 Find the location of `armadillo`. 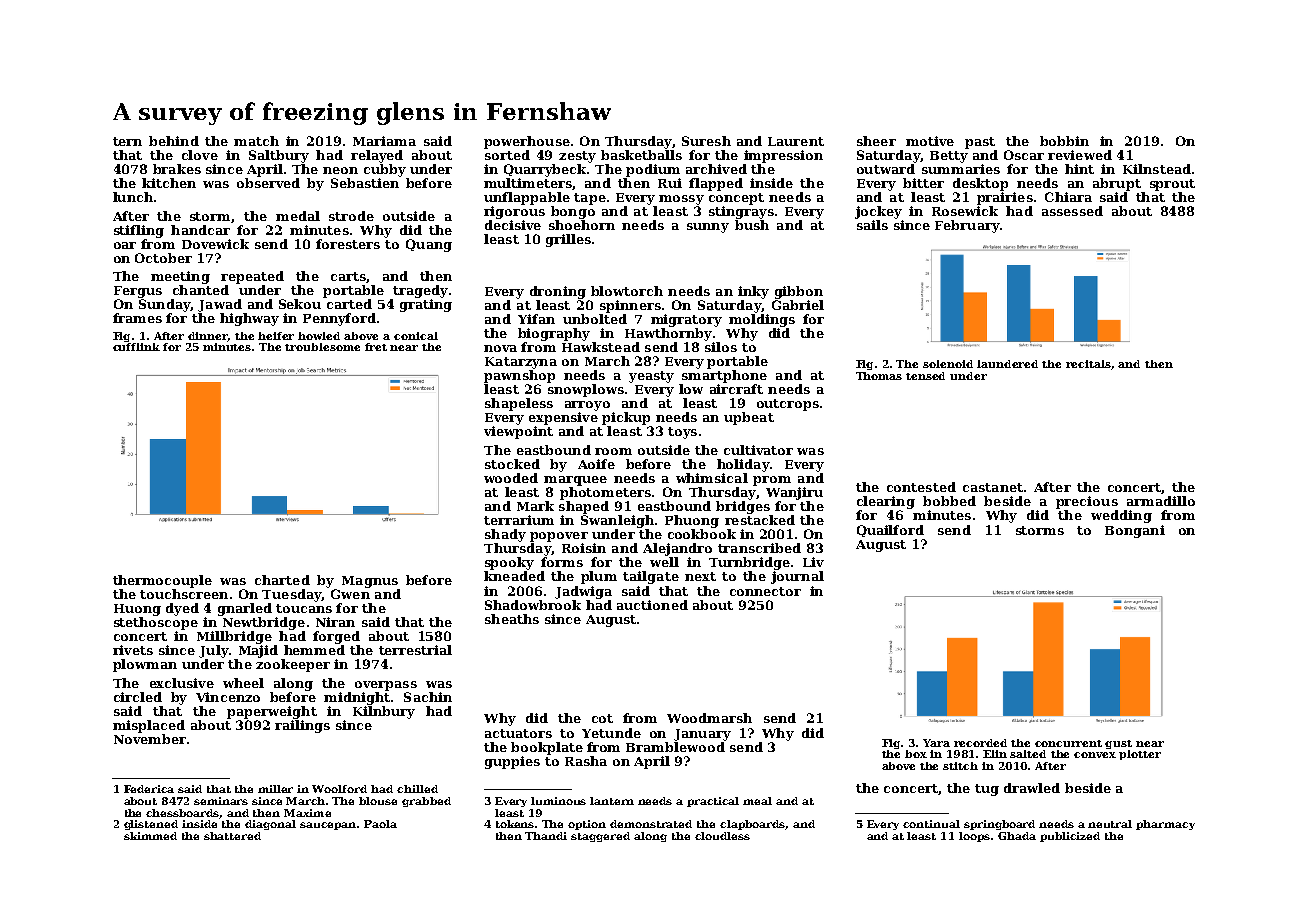

armadillo is located at coordinates (1161, 501).
